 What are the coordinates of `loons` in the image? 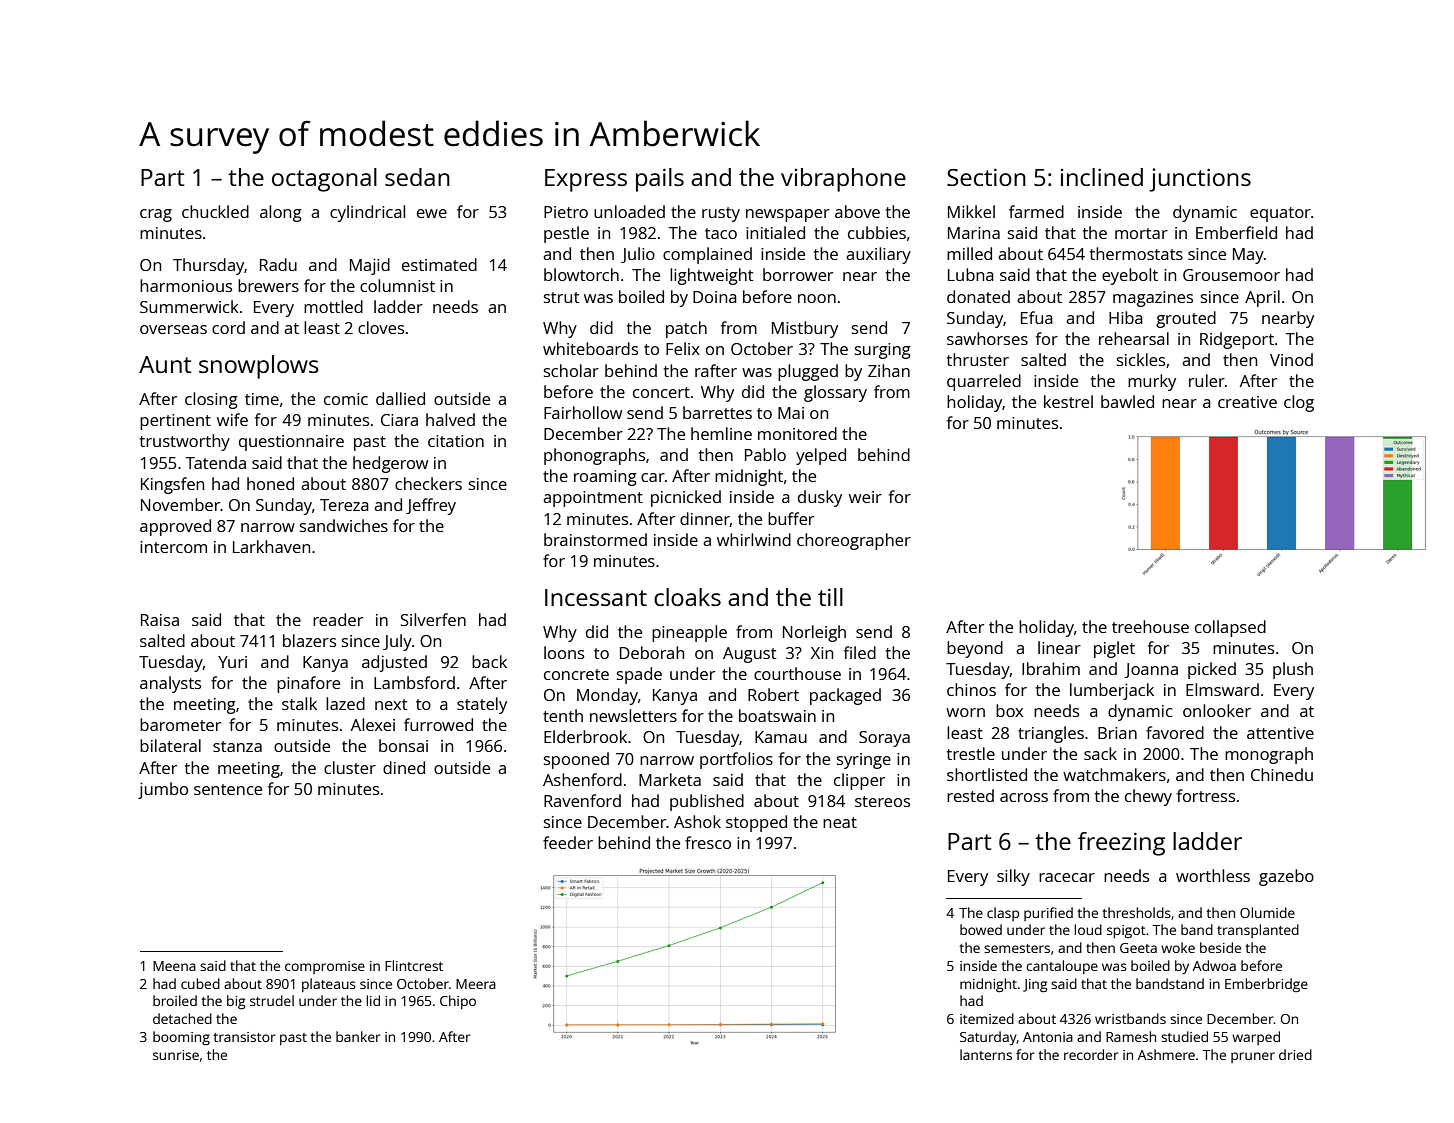 It's located at (564, 652).
